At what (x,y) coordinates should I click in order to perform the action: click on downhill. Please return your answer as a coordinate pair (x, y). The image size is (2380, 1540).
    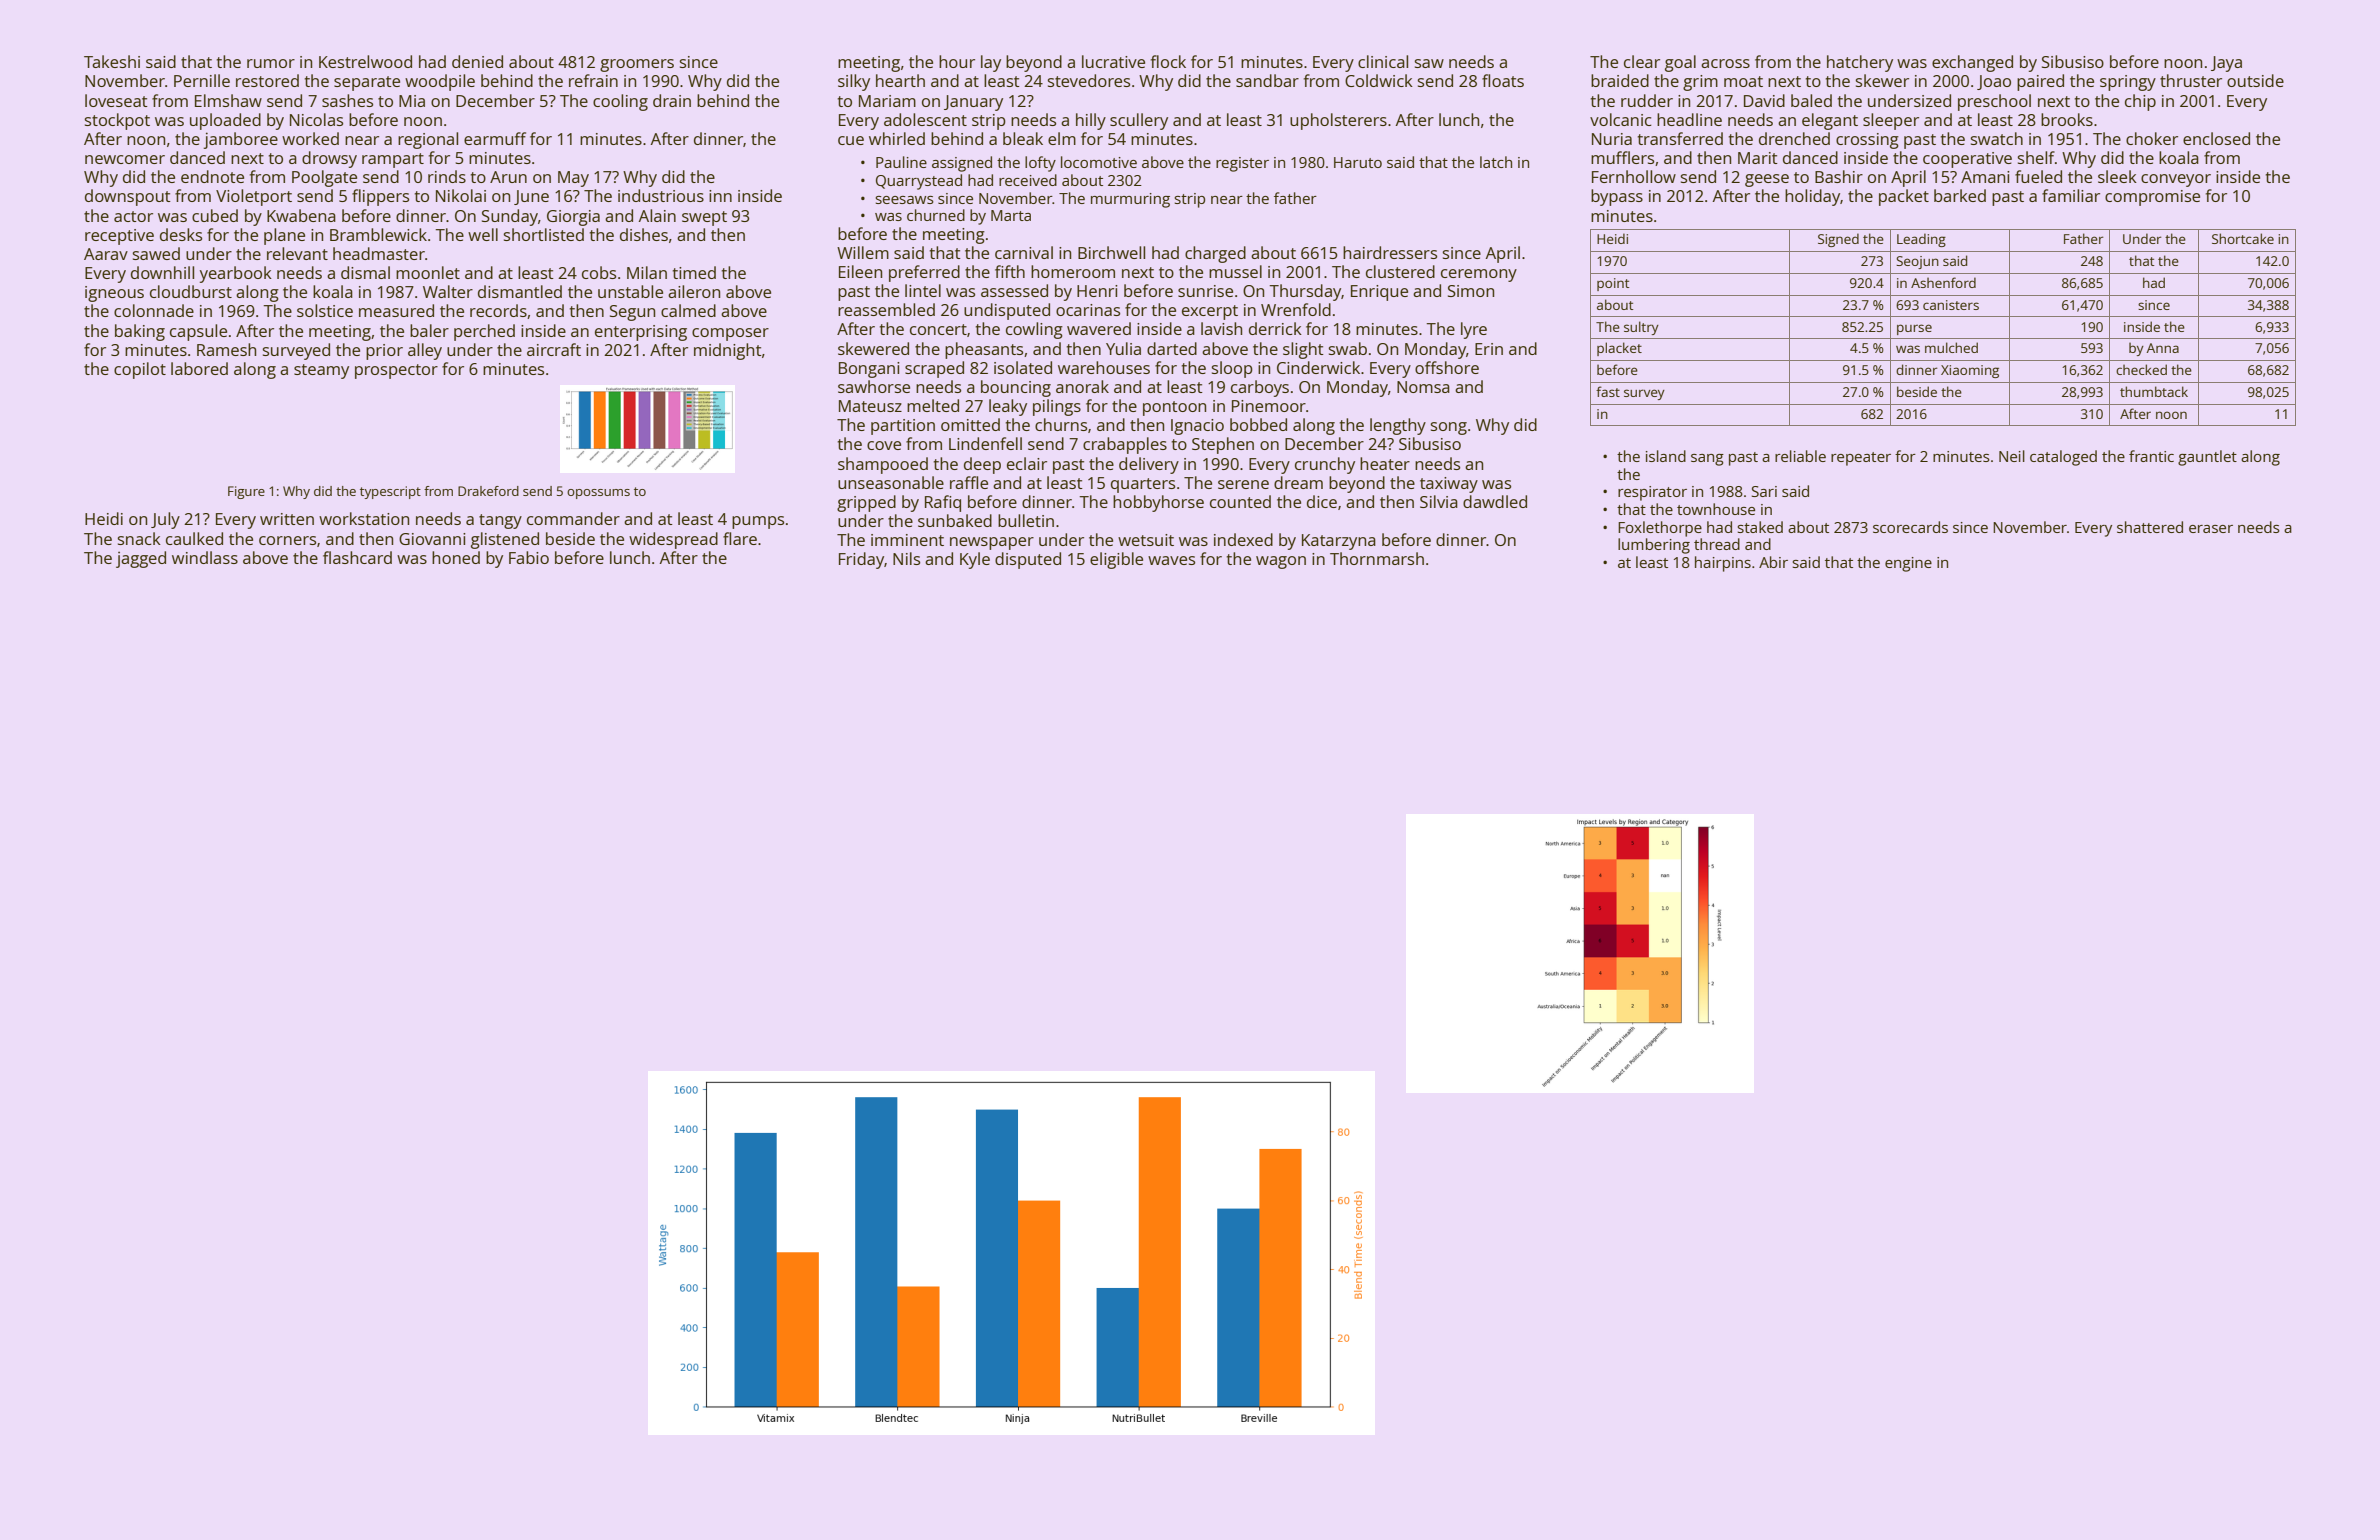
    Looking at the image, I should click on (162, 272).
